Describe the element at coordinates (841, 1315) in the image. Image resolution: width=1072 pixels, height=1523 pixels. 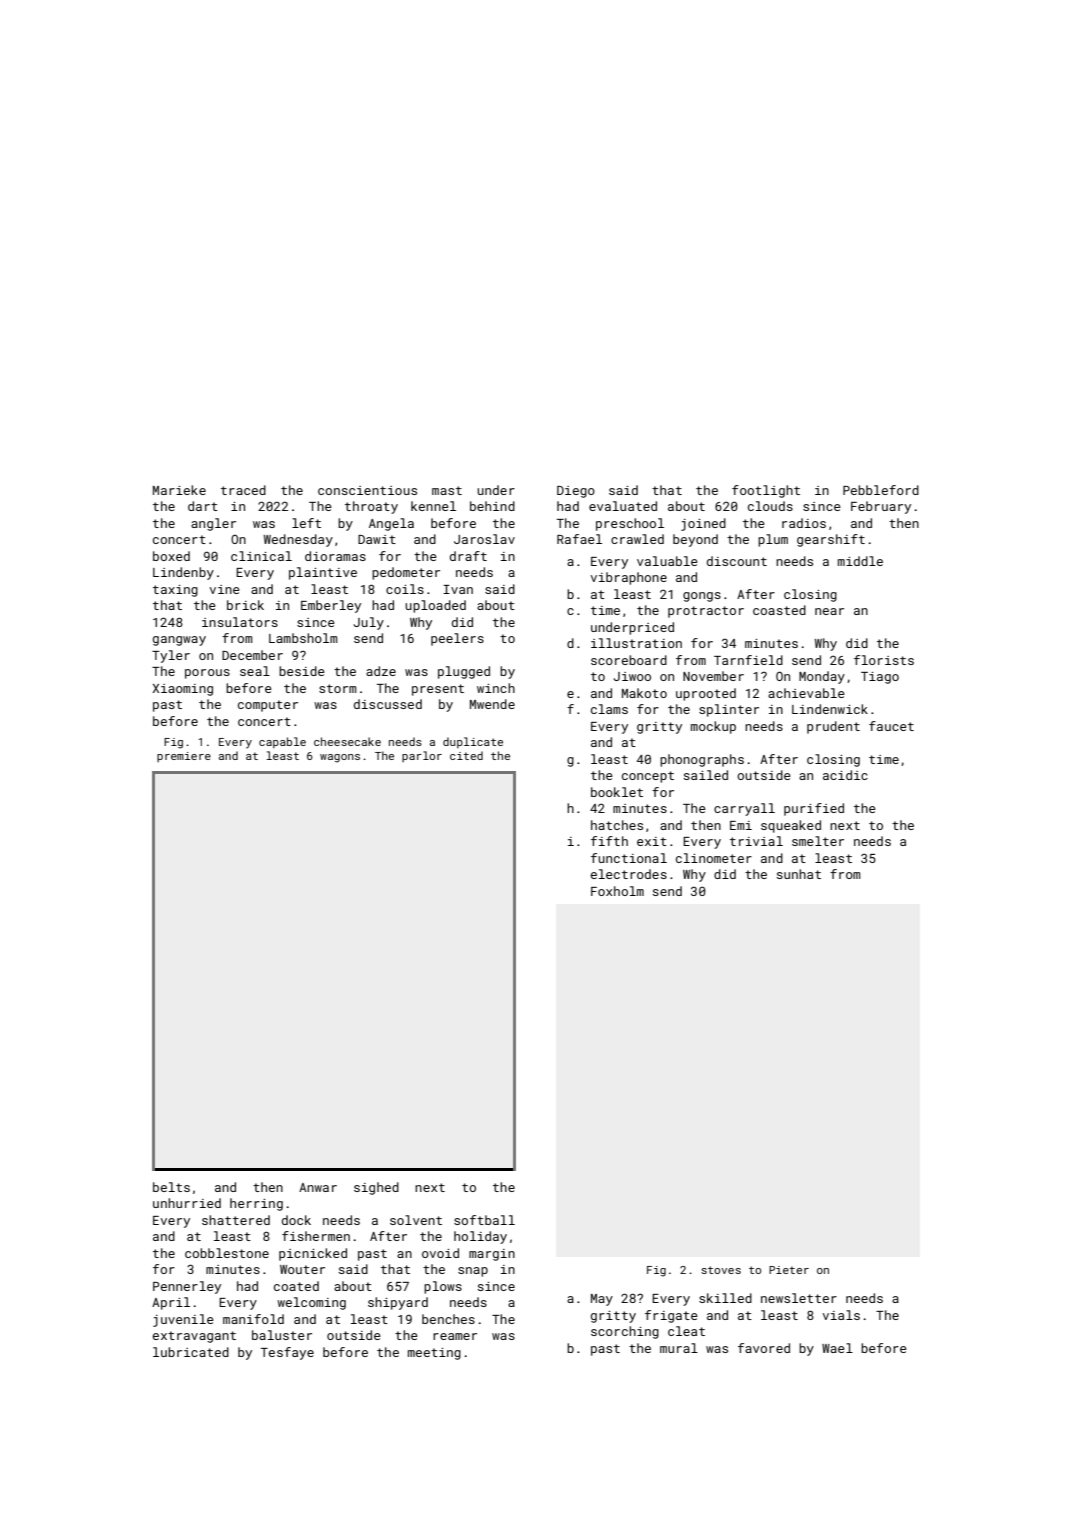
I see `vials` at that location.
